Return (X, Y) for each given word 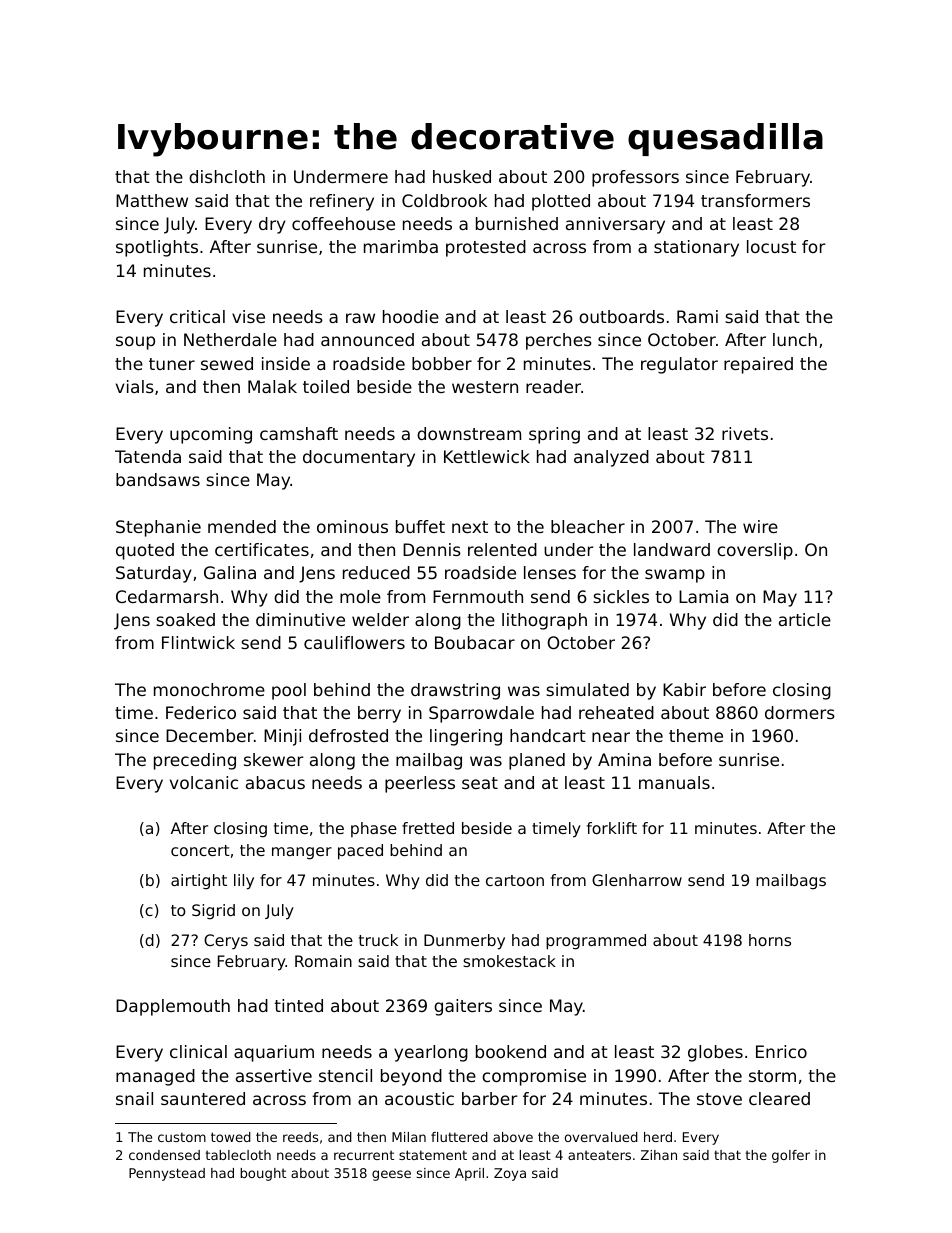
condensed (164, 1155)
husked (462, 176)
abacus (275, 782)
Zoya (510, 1174)
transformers (755, 200)
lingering (466, 737)
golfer (791, 1156)
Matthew (152, 200)
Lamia (703, 596)
